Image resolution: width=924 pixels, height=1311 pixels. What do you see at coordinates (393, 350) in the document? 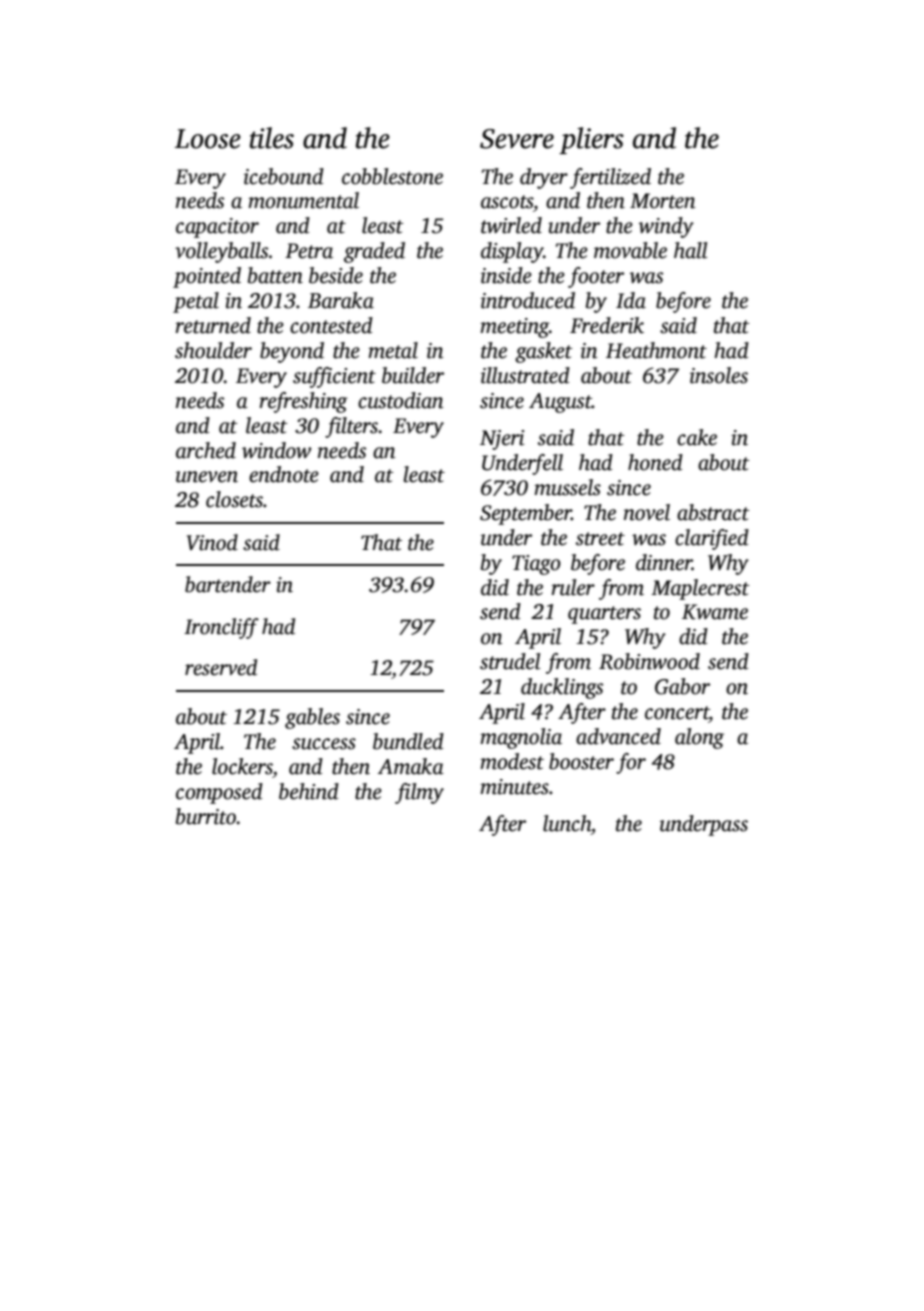
I see `metal` at bounding box center [393, 350].
